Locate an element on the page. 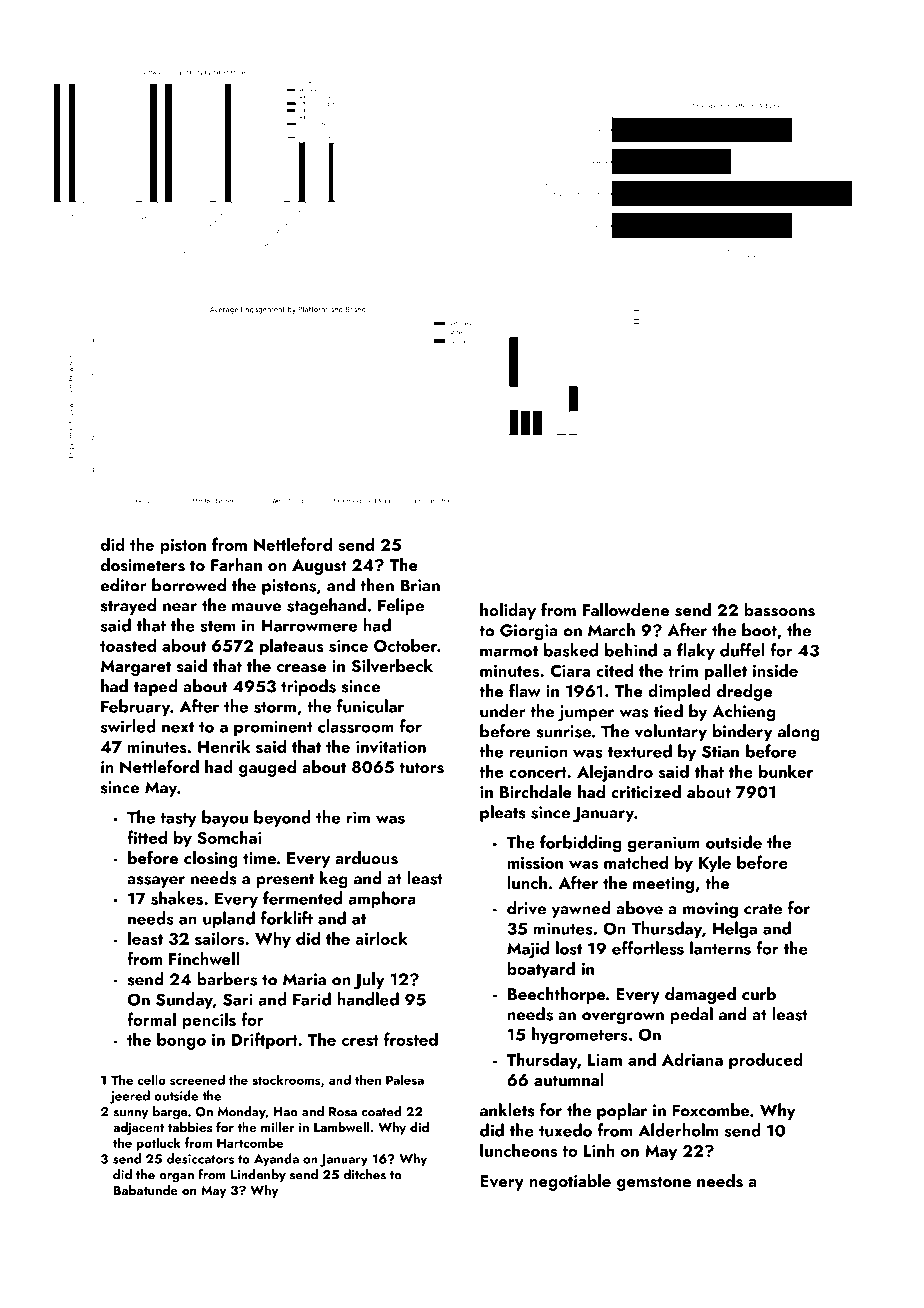  concert is located at coordinates (538, 772).
